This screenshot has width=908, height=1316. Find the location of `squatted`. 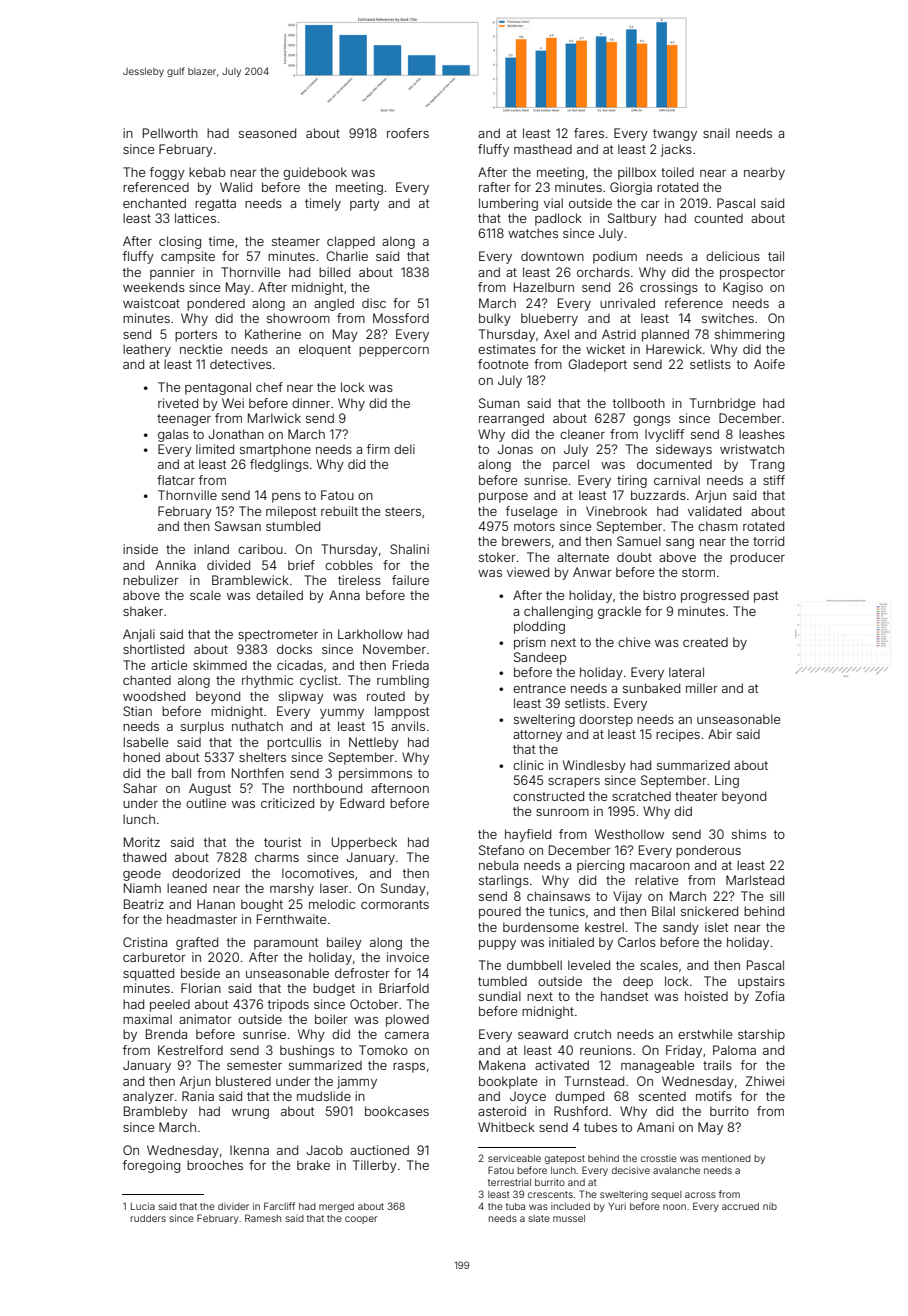

squatted is located at coordinates (148, 974).
